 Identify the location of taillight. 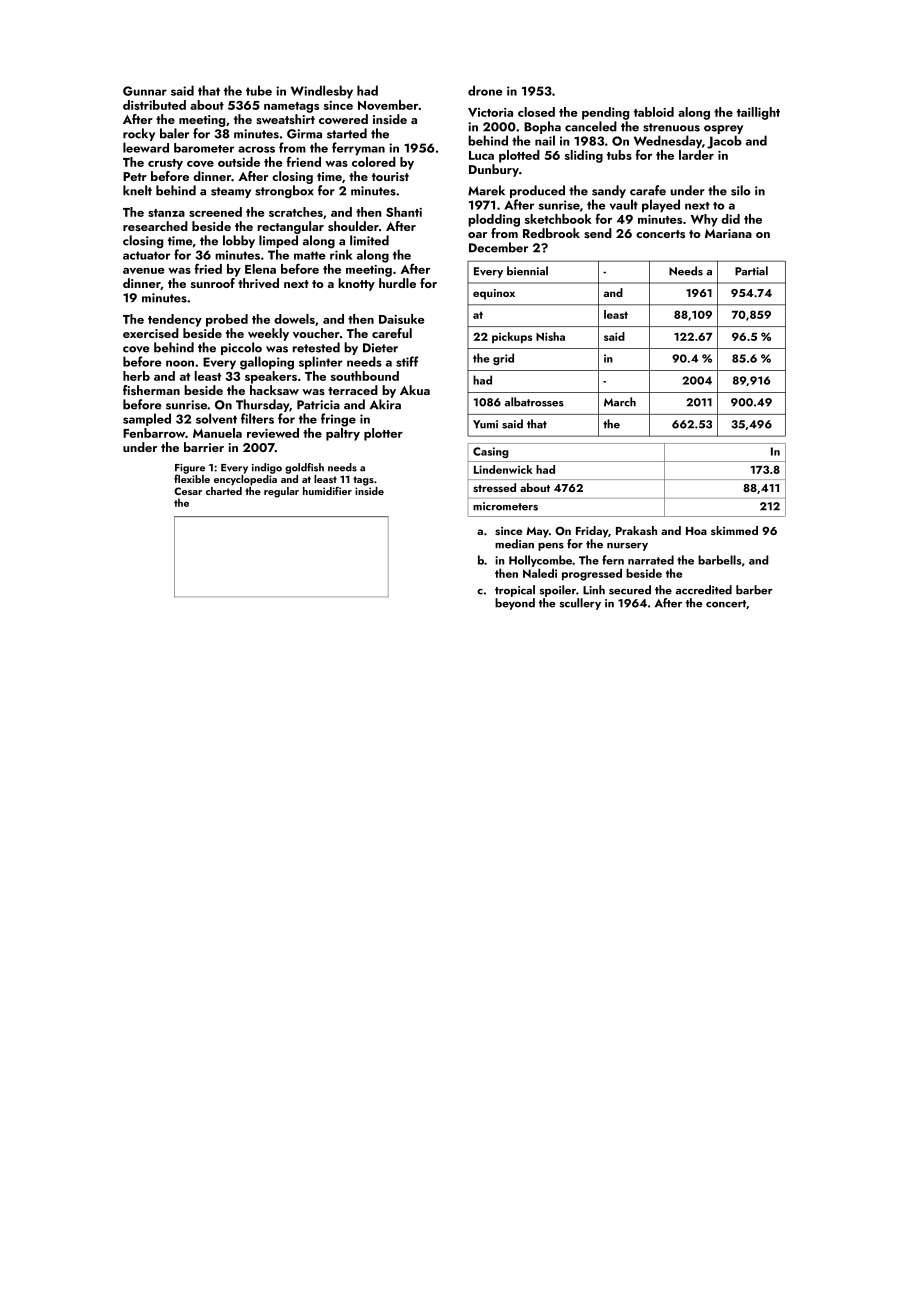
(758, 113).
